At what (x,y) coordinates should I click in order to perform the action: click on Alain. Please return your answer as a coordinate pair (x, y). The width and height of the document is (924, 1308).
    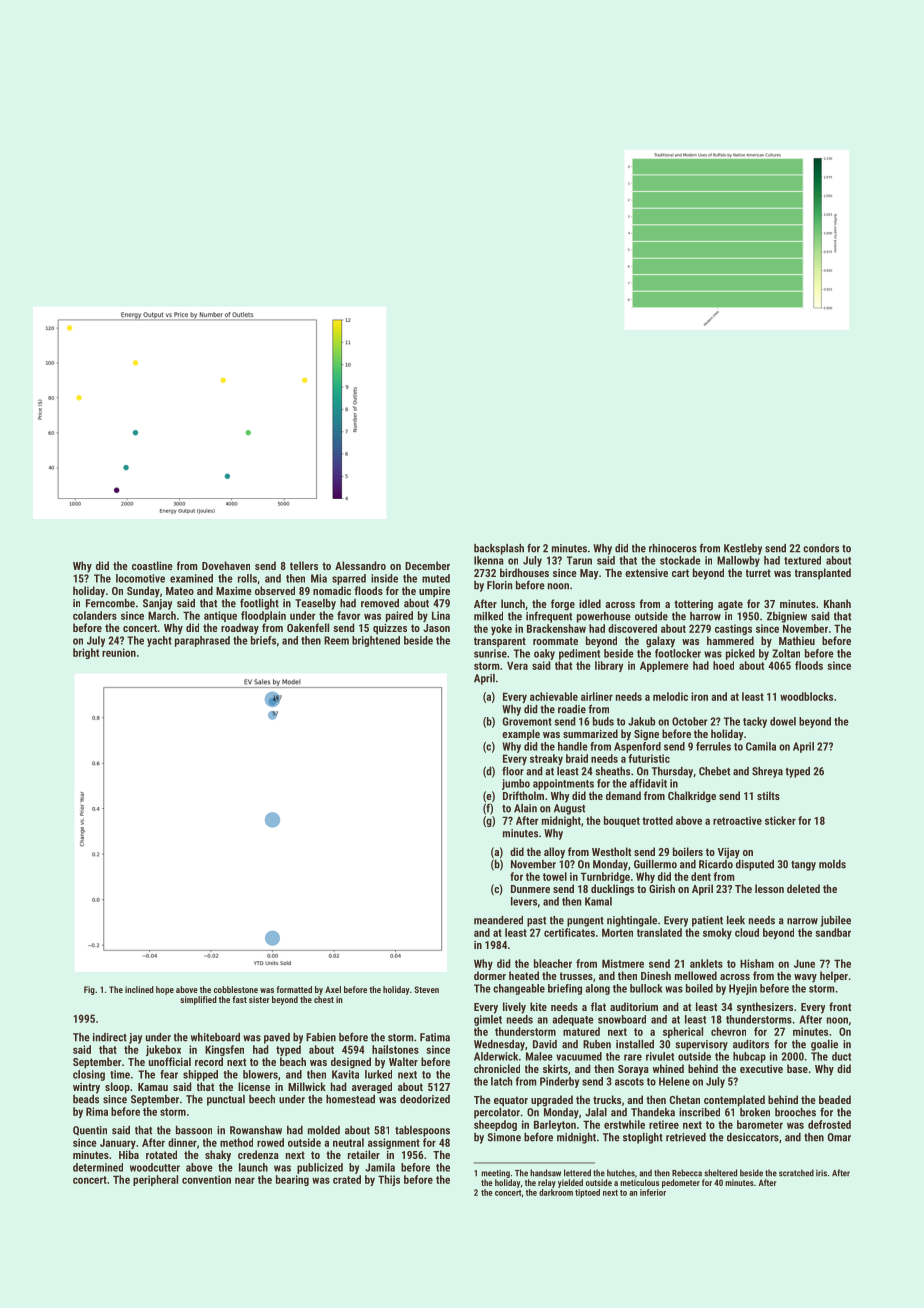
    Looking at the image, I should click on (525, 808).
